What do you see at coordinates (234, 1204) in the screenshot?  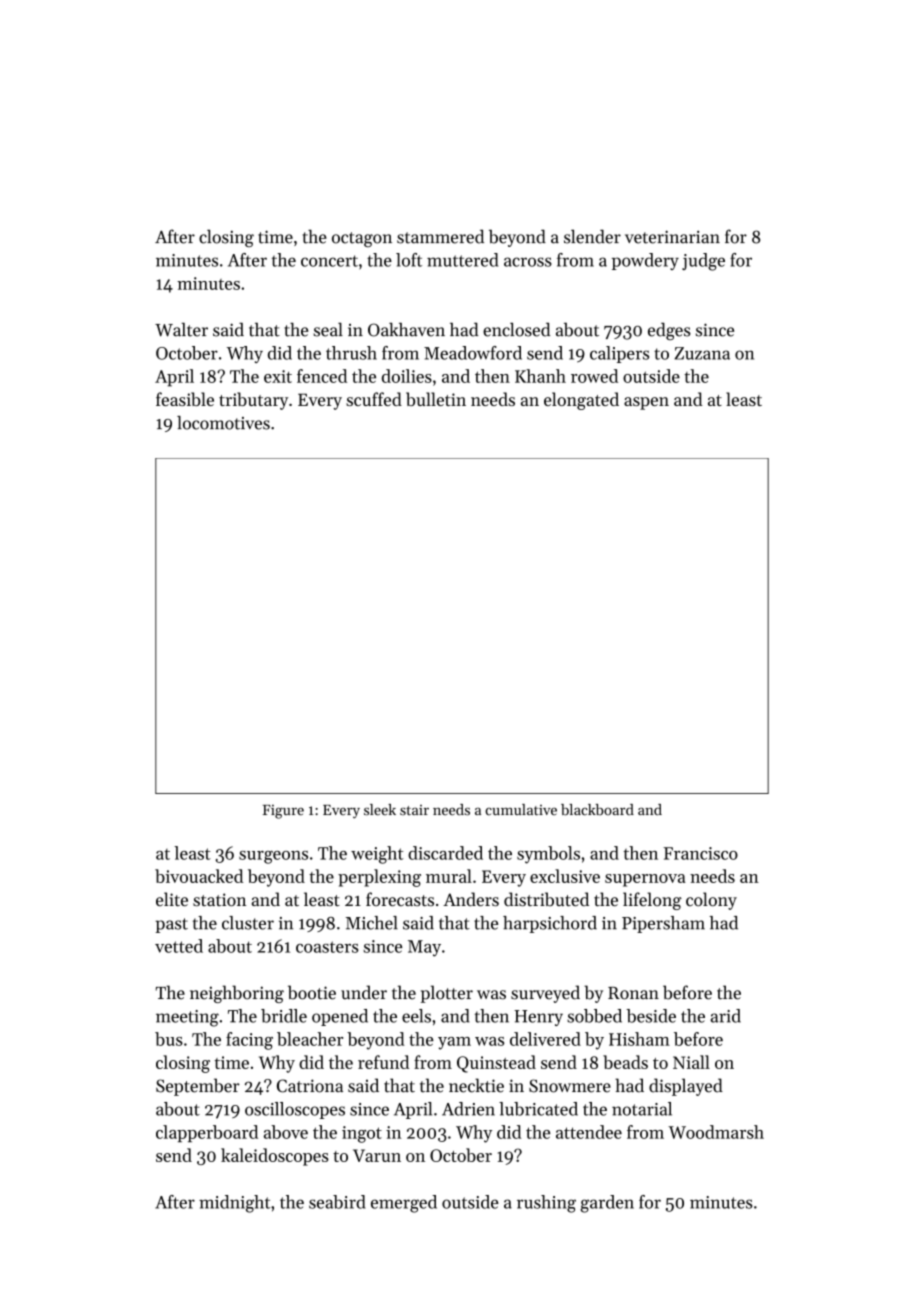 I see `midnight` at bounding box center [234, 1204].
